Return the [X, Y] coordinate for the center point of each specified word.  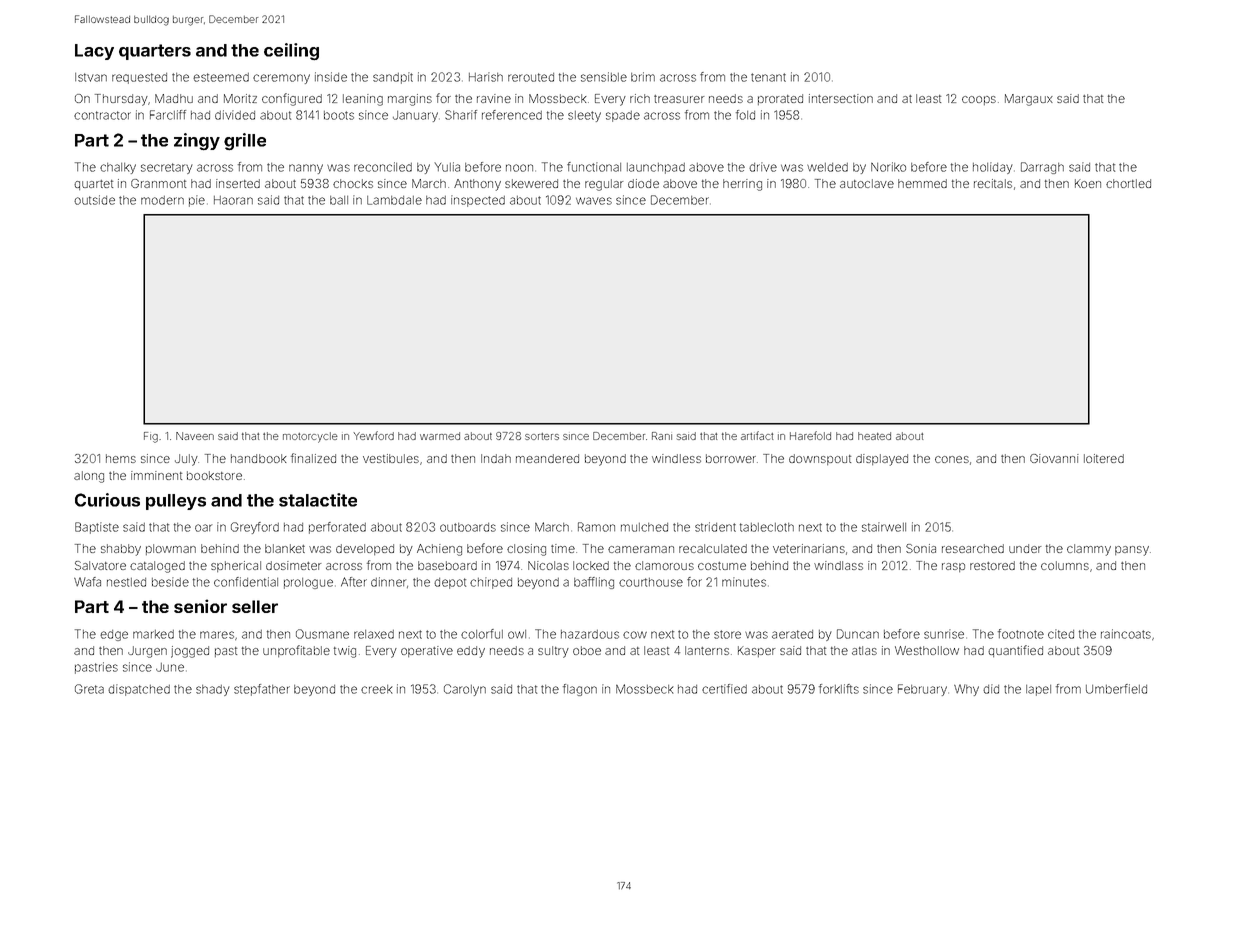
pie [197, 201]
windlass [838, 565]
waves [594, 201]
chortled [1128, 183]
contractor [102, 115]
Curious [107, 500]
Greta [89, 689]
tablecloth [767, 527]
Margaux [1029, 100]
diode [643, 183]
